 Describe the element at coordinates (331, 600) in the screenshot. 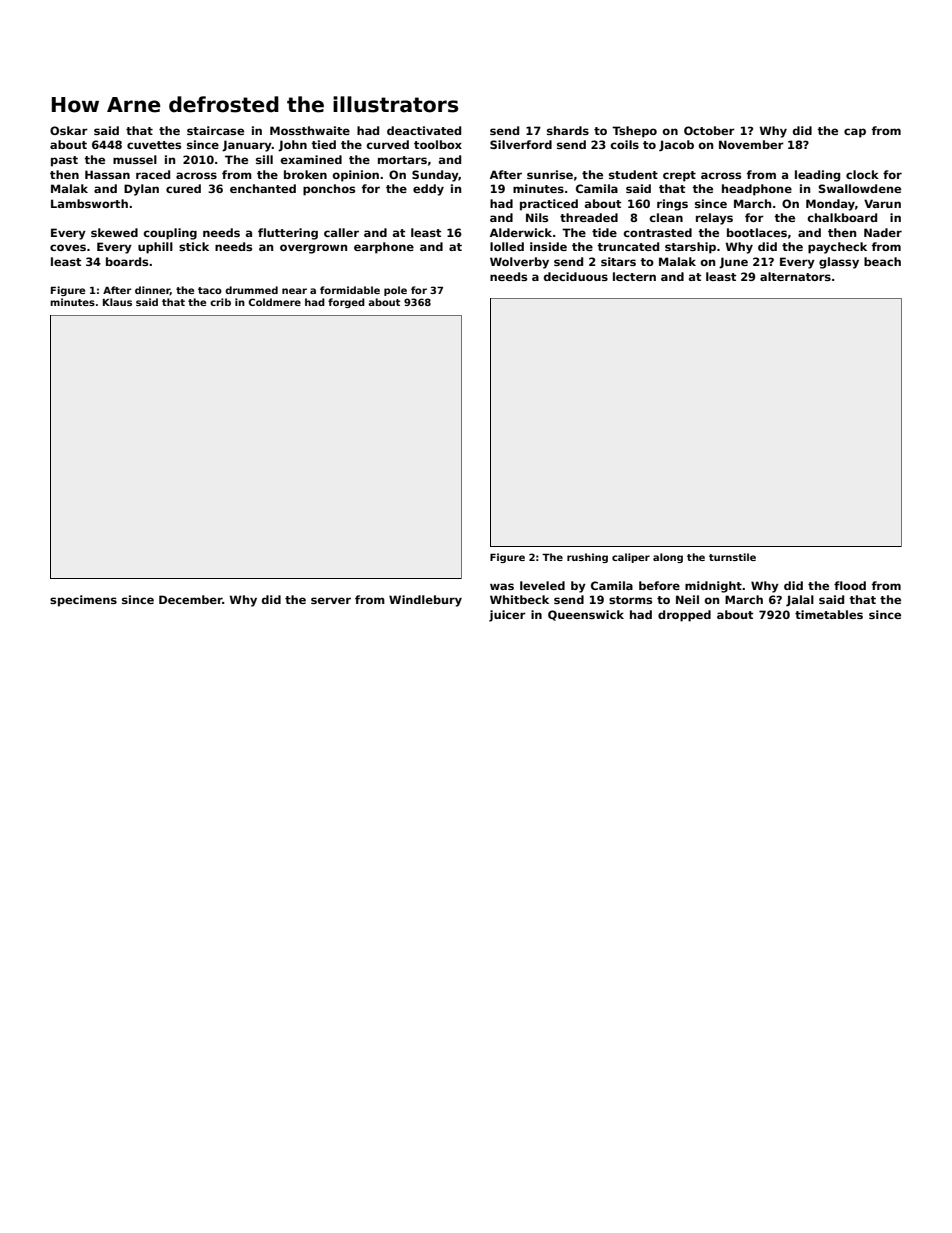

I see `server` at that location.
